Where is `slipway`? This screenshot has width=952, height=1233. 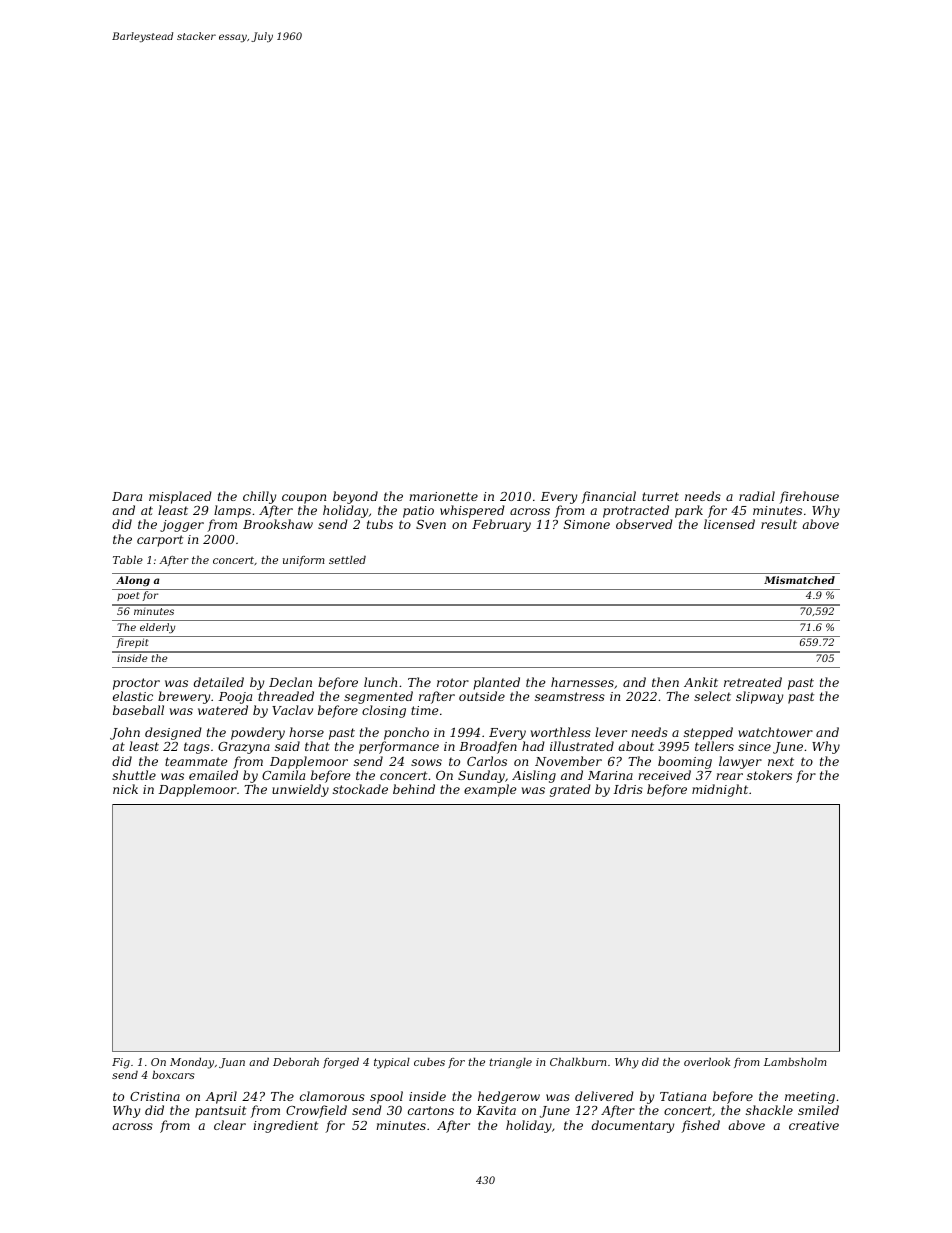
slipway is located at coordinates (759, 697).
